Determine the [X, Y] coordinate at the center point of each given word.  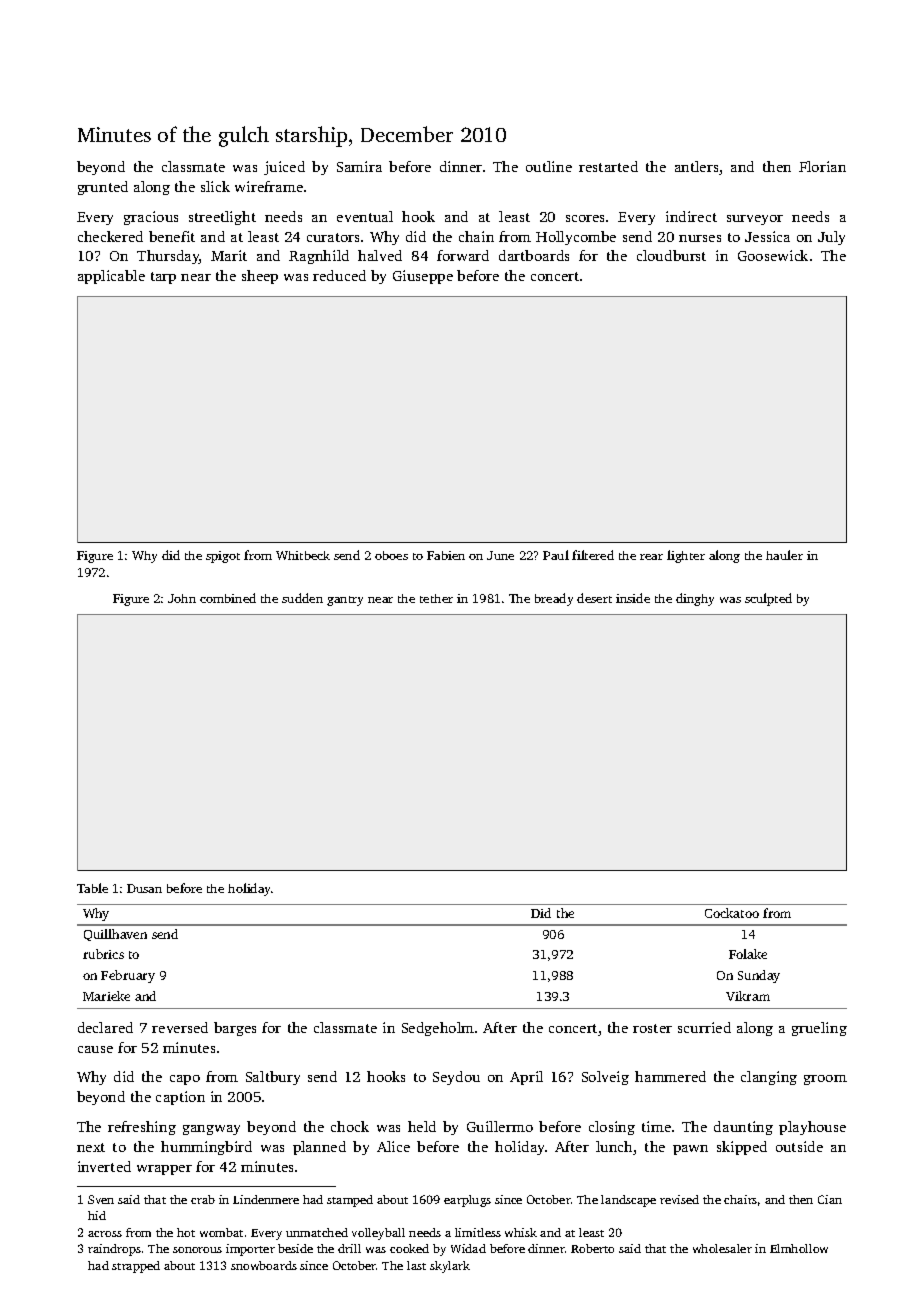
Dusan [144, 888]
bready [554, 599]
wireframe [269, 186]
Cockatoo [732, 913]
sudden [302, 598]
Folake [748, 954]
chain [476, 236]
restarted [608, 166]
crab [203, 1199]
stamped [350, 1201]
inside [633, 598]
